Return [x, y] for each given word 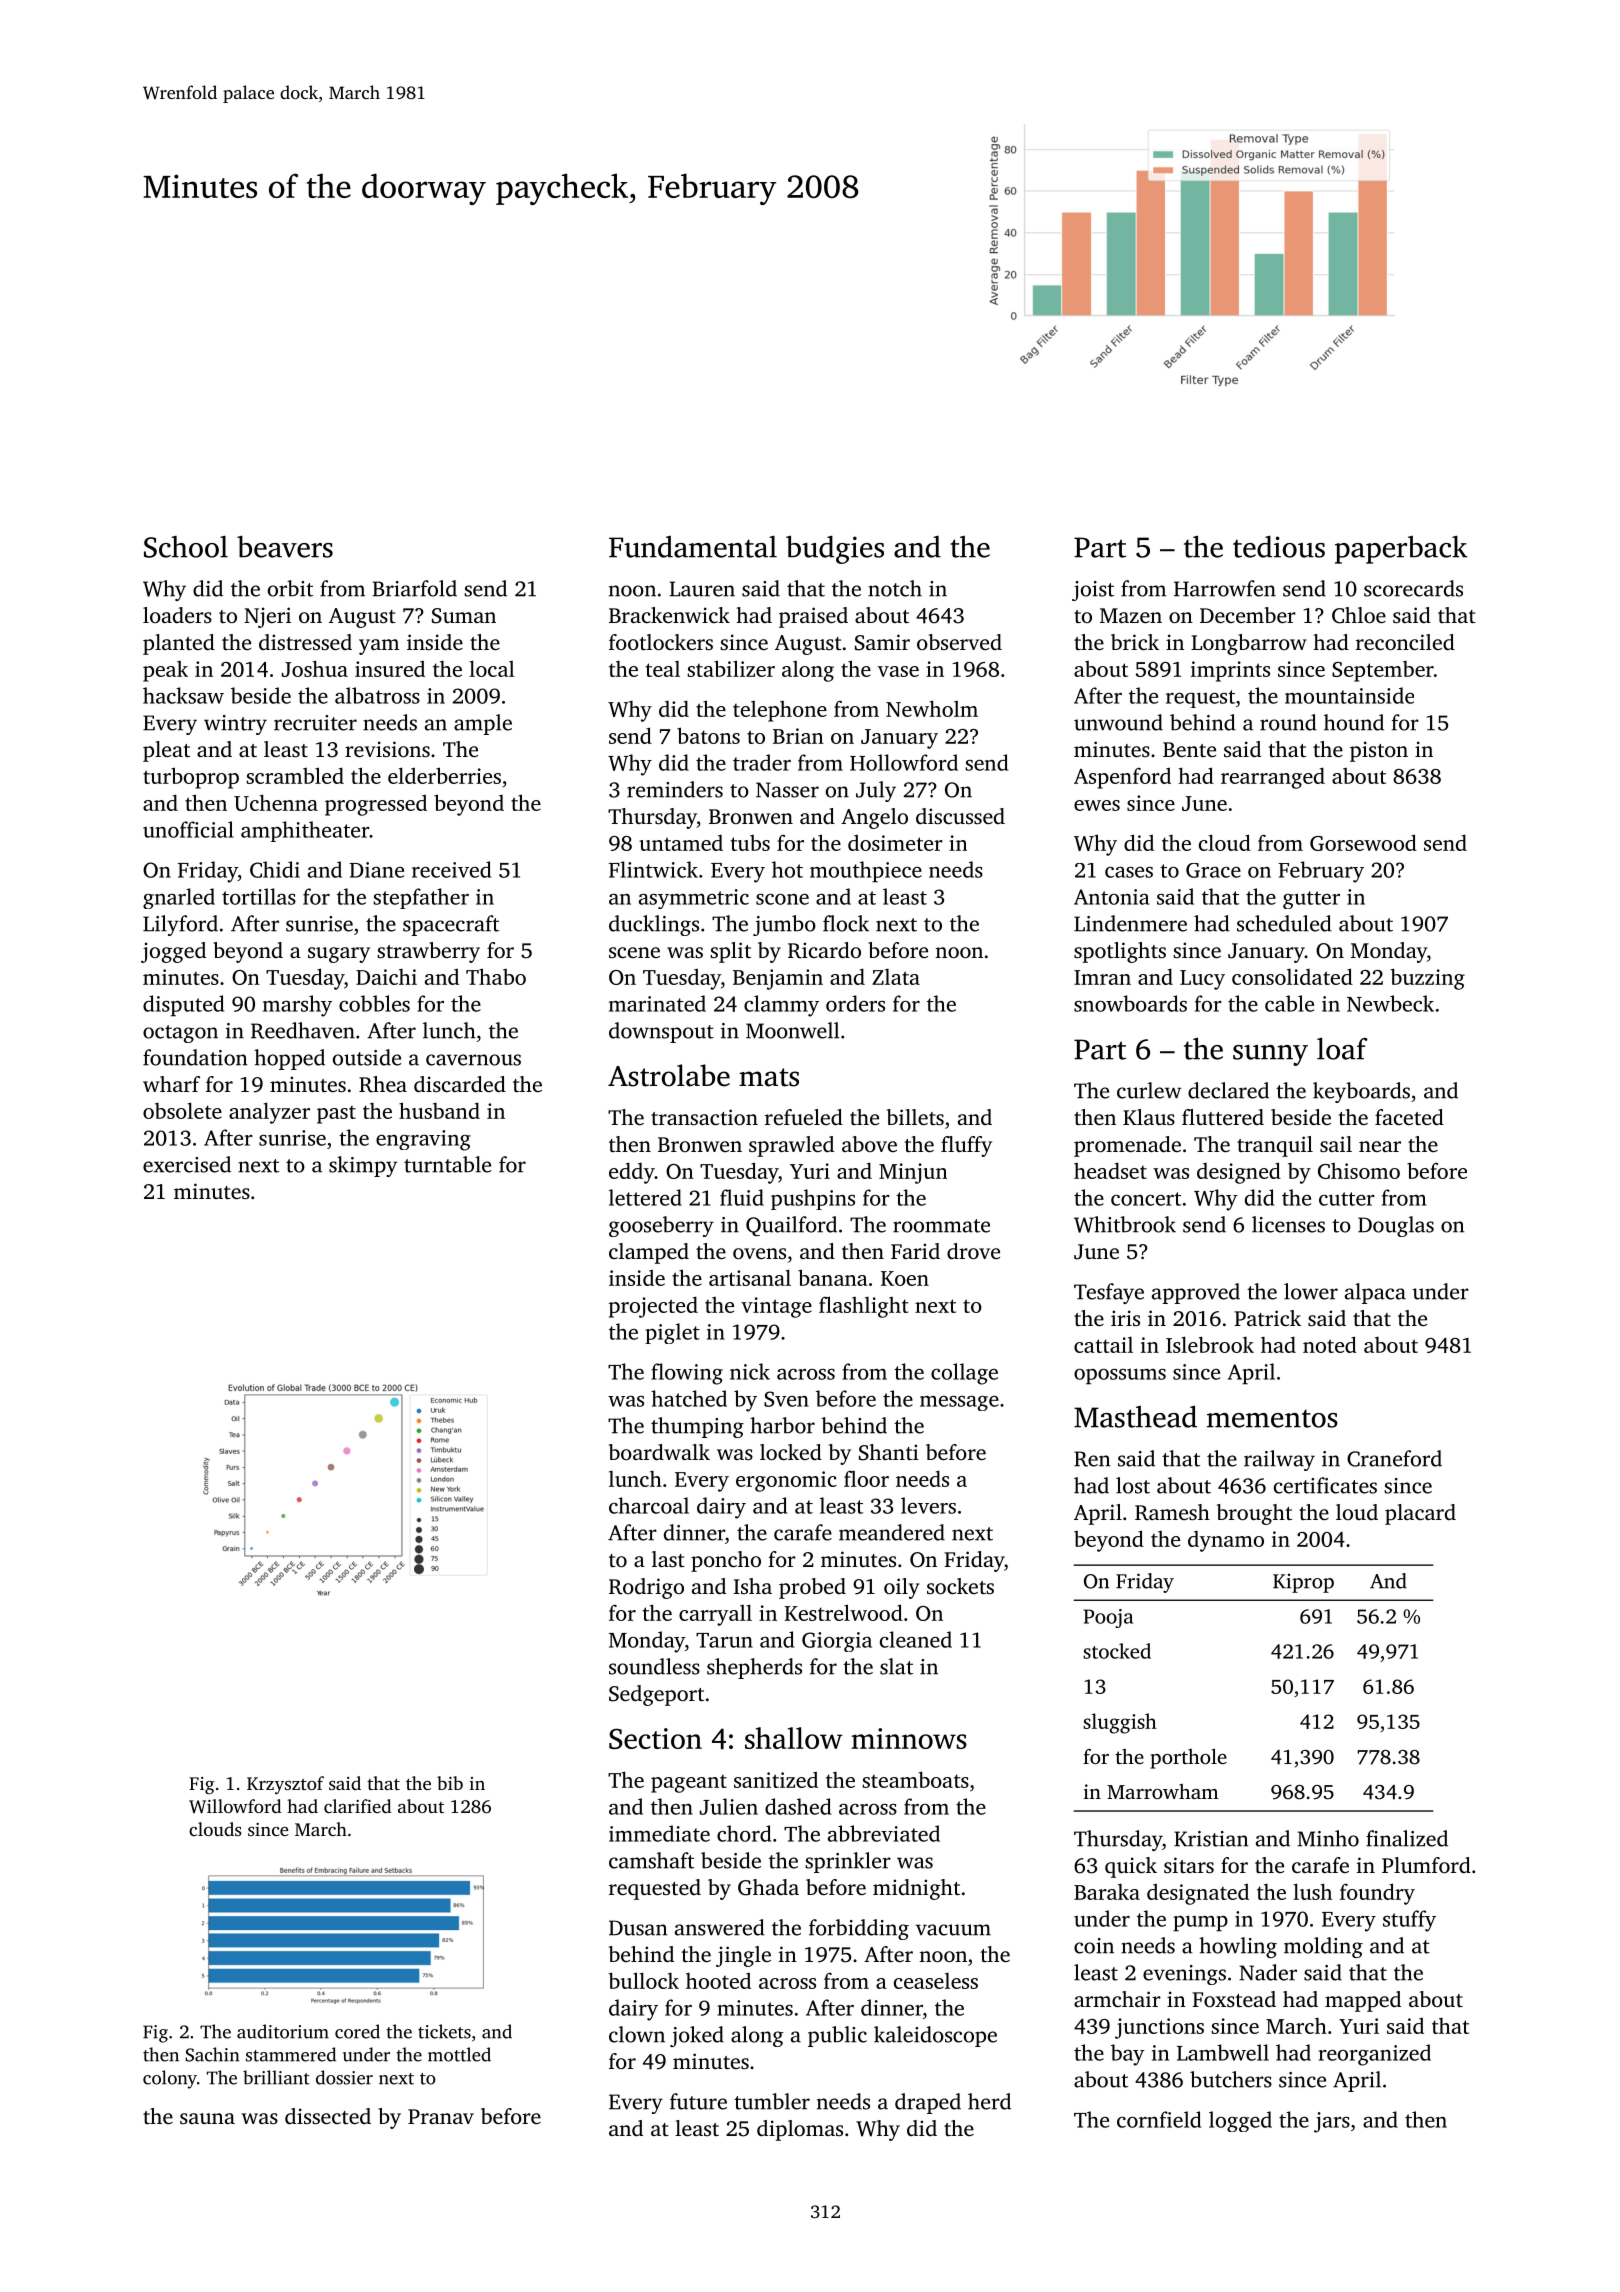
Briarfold [415, 588]
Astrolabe [669, 1075]
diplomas [800, 2130]
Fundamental [693, 547]
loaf [1342, 1048]
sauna [207, 2118]
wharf [171, 1084]
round [1288, 722]
